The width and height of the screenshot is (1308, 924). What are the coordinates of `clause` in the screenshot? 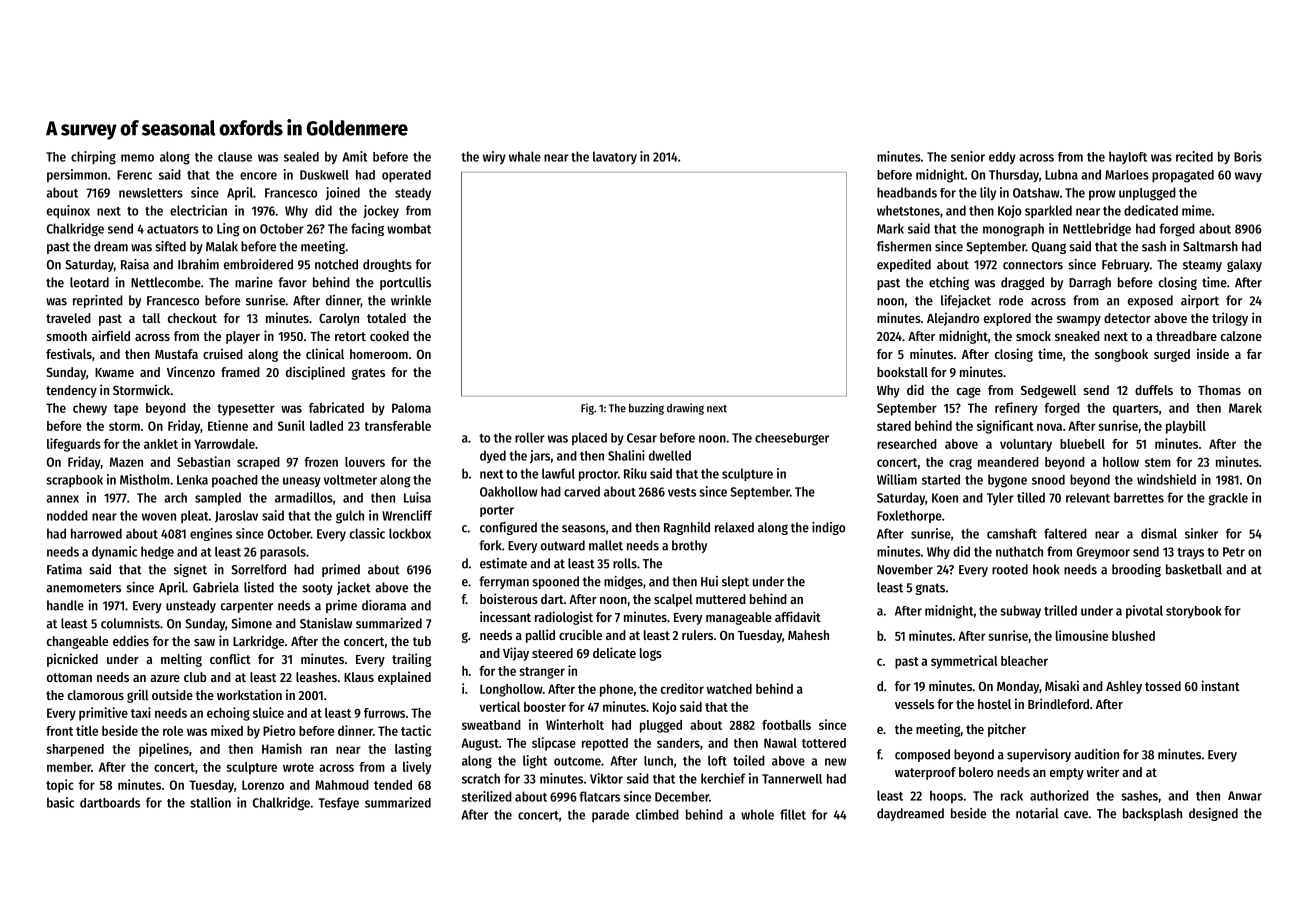 It's located at (235, 157).
